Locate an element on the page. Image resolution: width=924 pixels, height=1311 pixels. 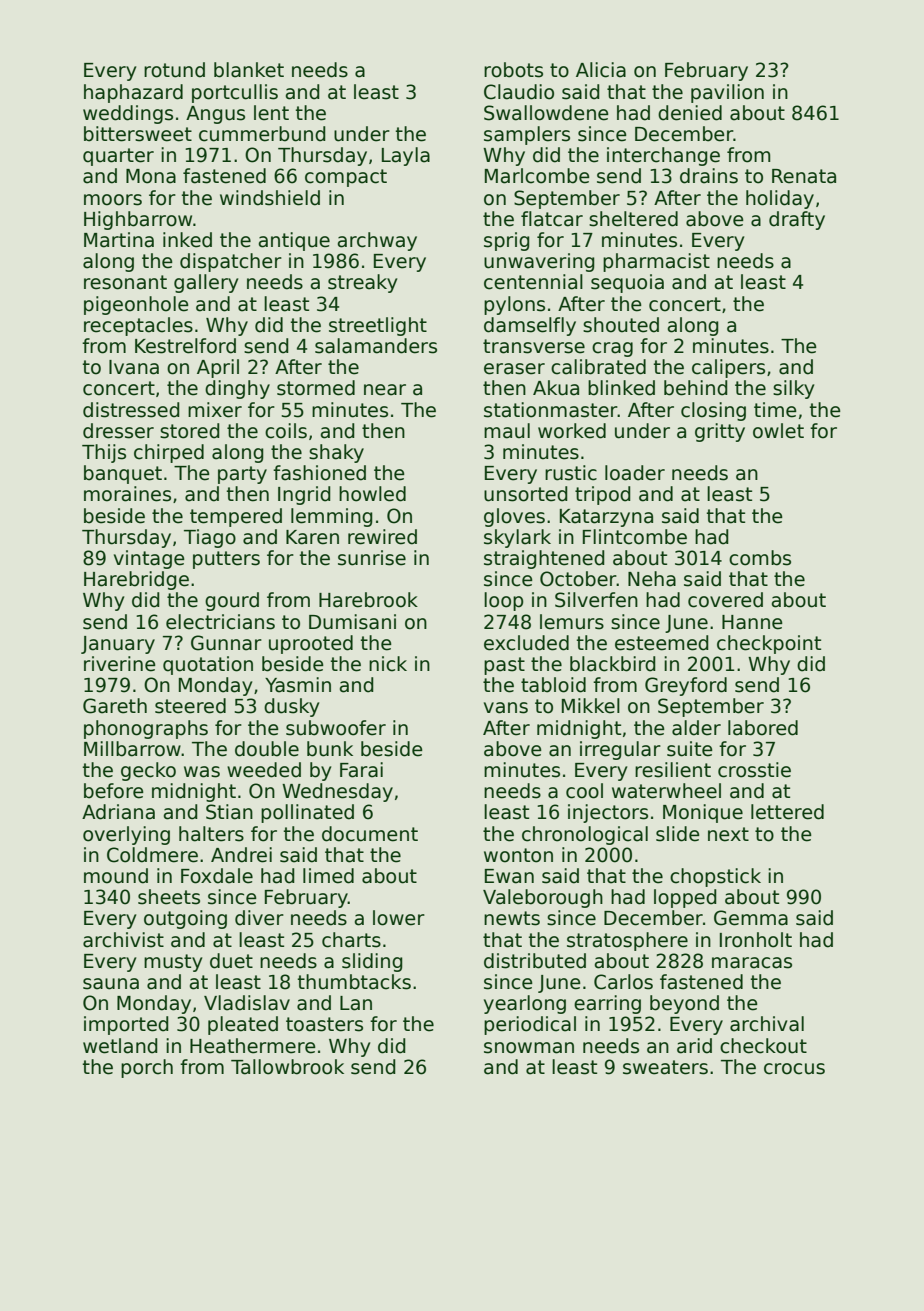
crocus is located at coordinates (794, 1069).
